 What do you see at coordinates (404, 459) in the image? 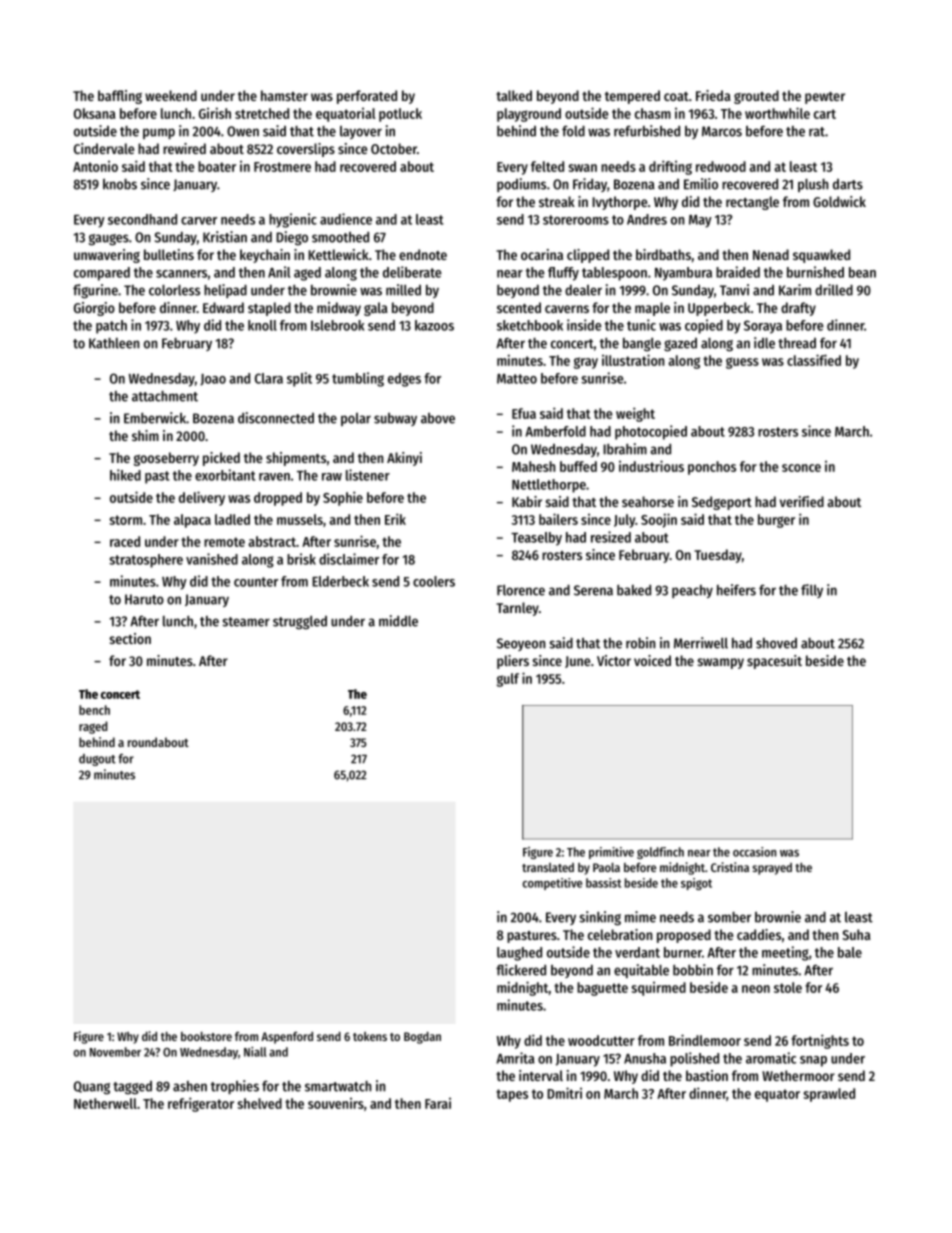
I see `Akinyi` at bounding box center [404, 459].
